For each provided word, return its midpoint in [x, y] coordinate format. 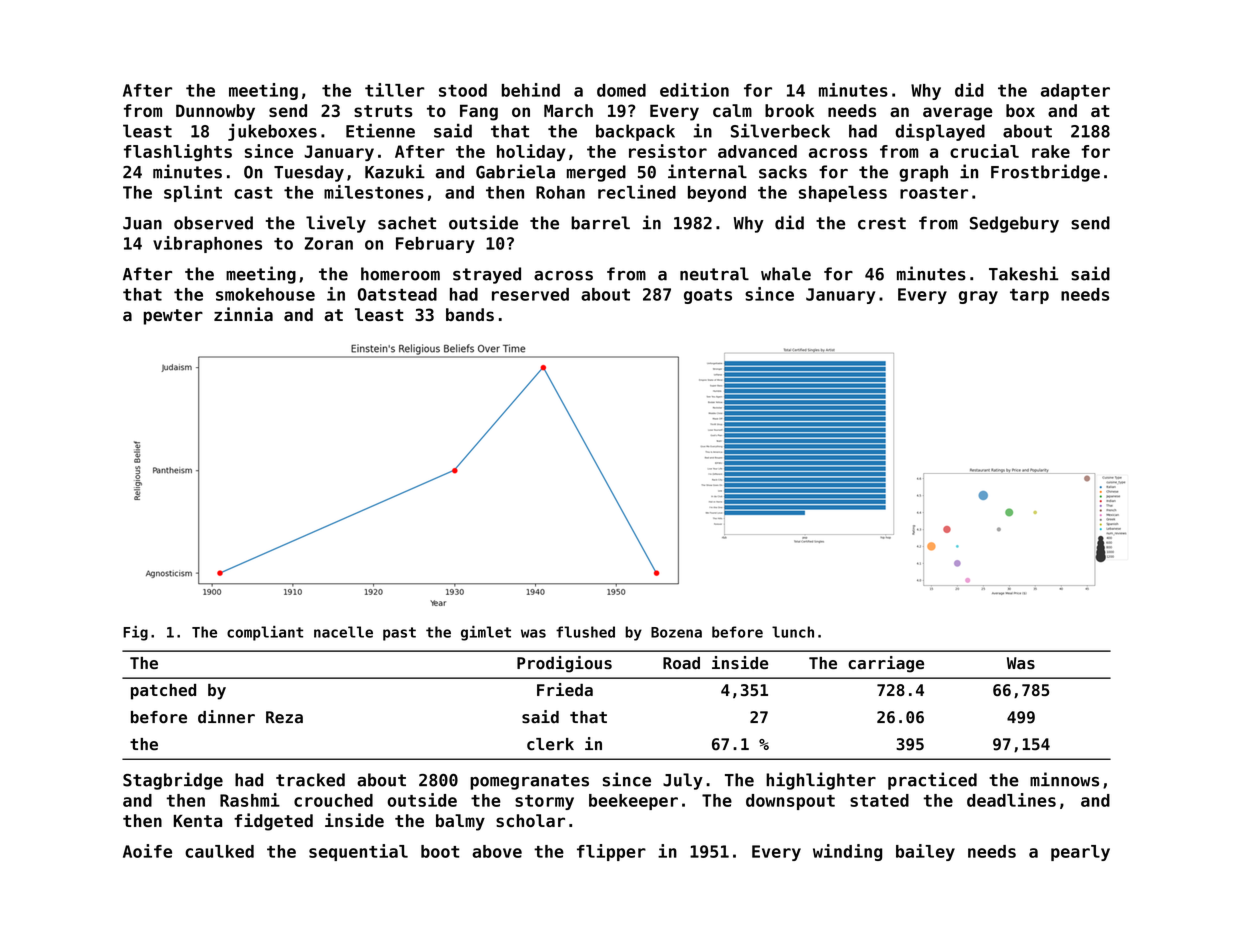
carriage [886, 664]
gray [978, 297]
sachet [407, 223]
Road [681, 663]
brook [789, 110]
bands [470, 314]
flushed [585, 632]
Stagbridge [173, 781]
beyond [717, 194]
